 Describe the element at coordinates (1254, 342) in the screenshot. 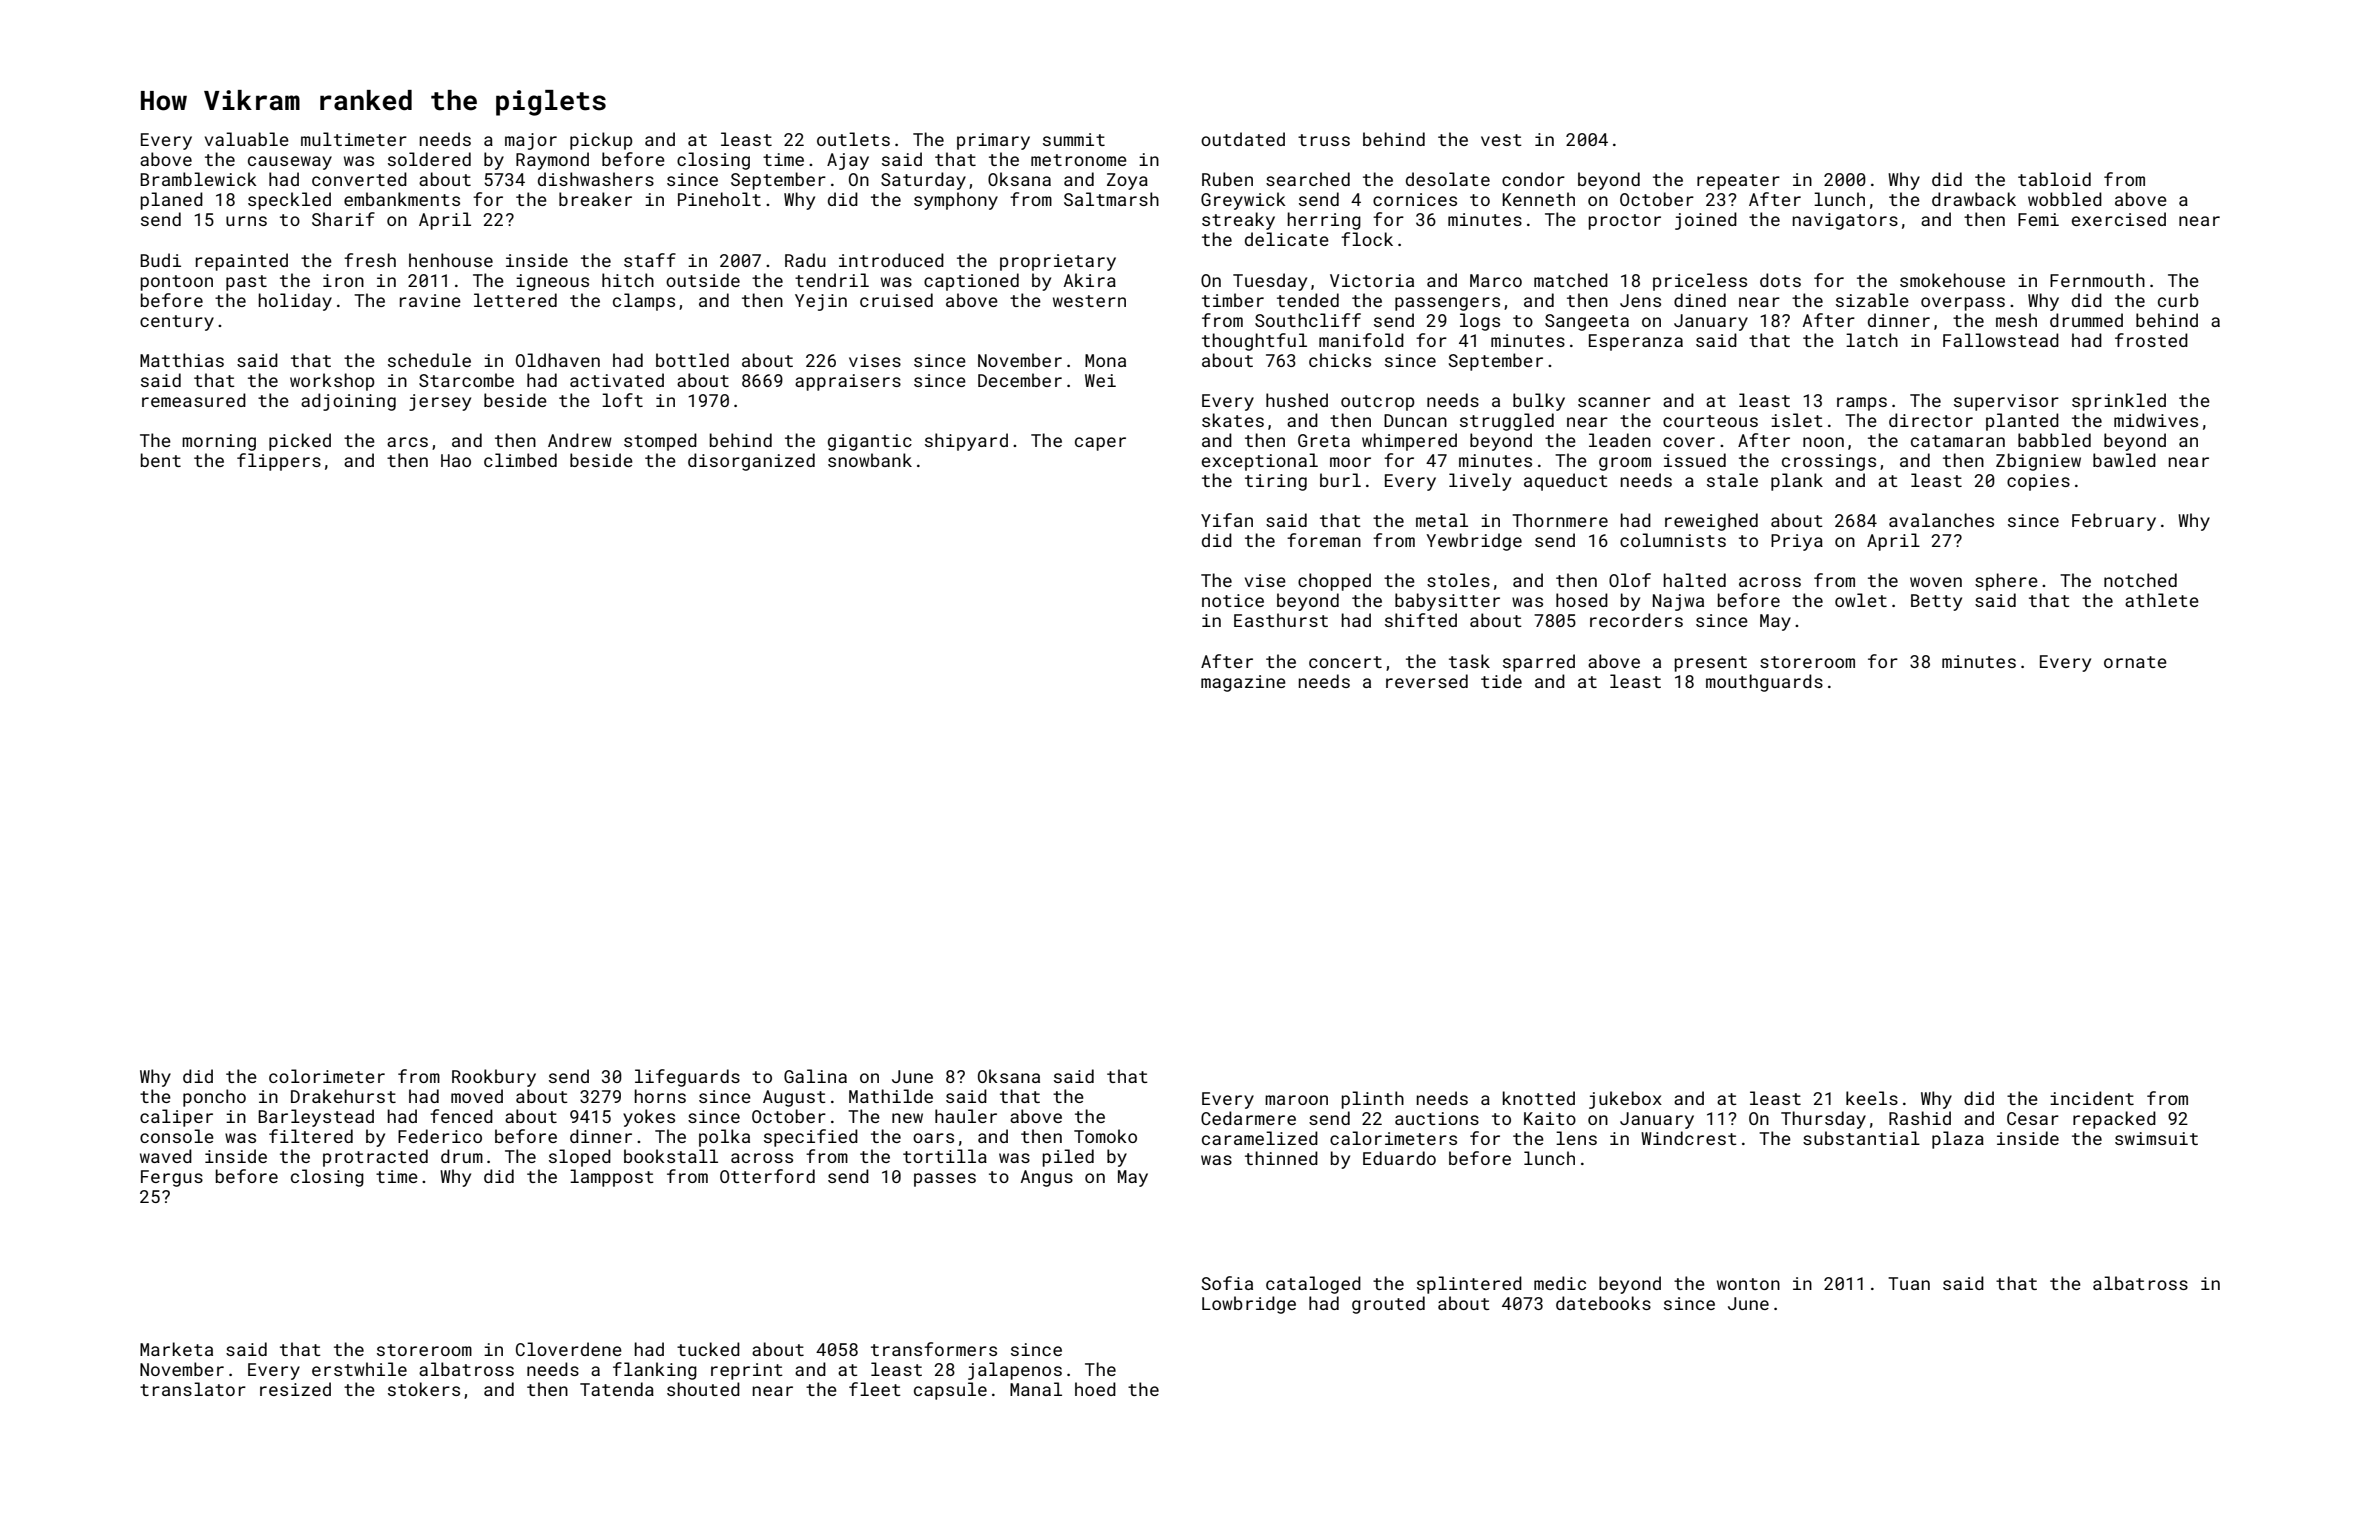

I see `thoughtful` at that location.
